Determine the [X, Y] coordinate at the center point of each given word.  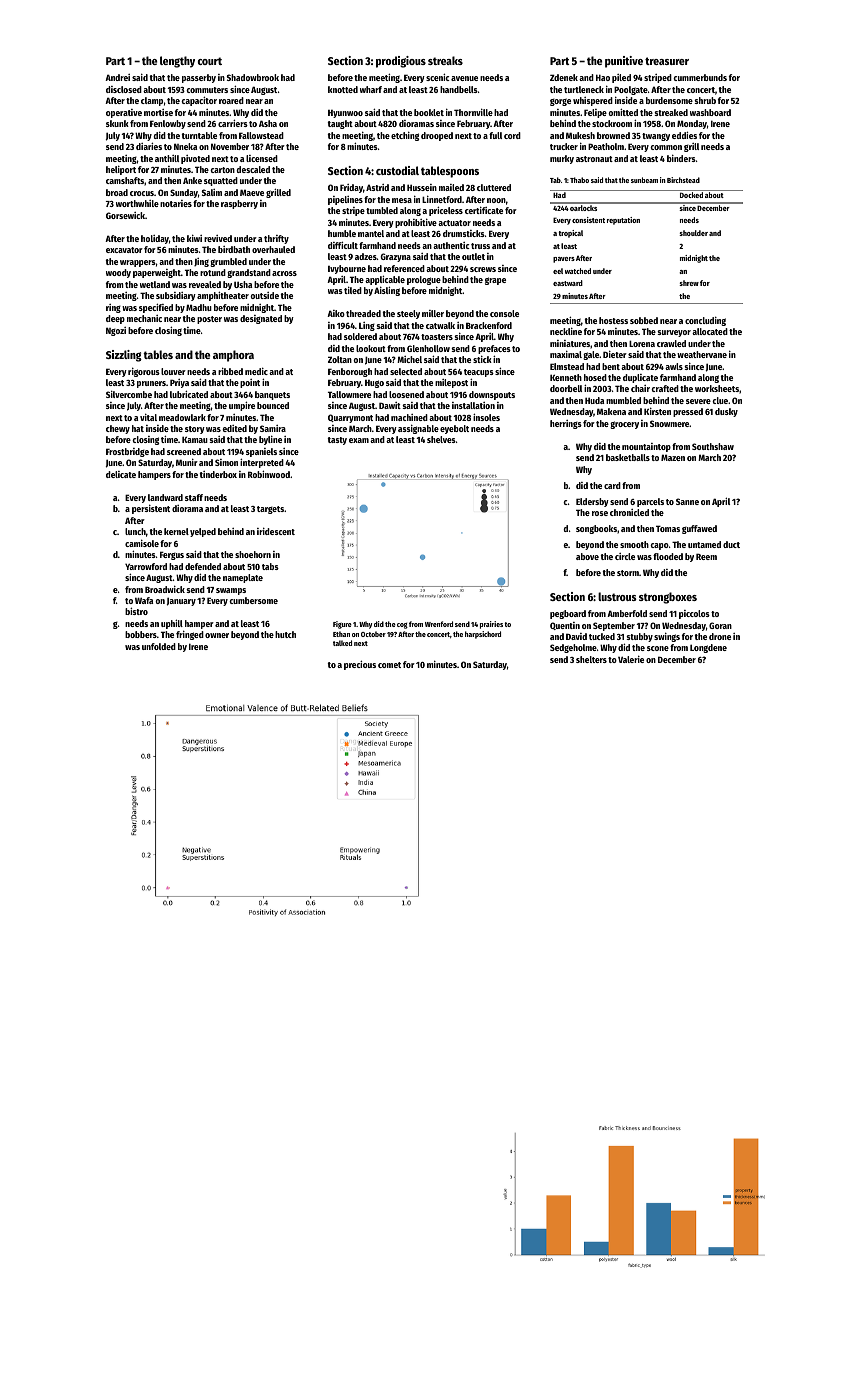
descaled [253, 169]
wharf [371, 89]
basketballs [628, 457]
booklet [429, 112]
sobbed [644, 320]
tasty [337, 441]
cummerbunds [700, 77]
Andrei [117, 77]
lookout [371, 348]
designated [261, 319]
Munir [187, 462]
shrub [705, 100]
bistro [136, 611]
